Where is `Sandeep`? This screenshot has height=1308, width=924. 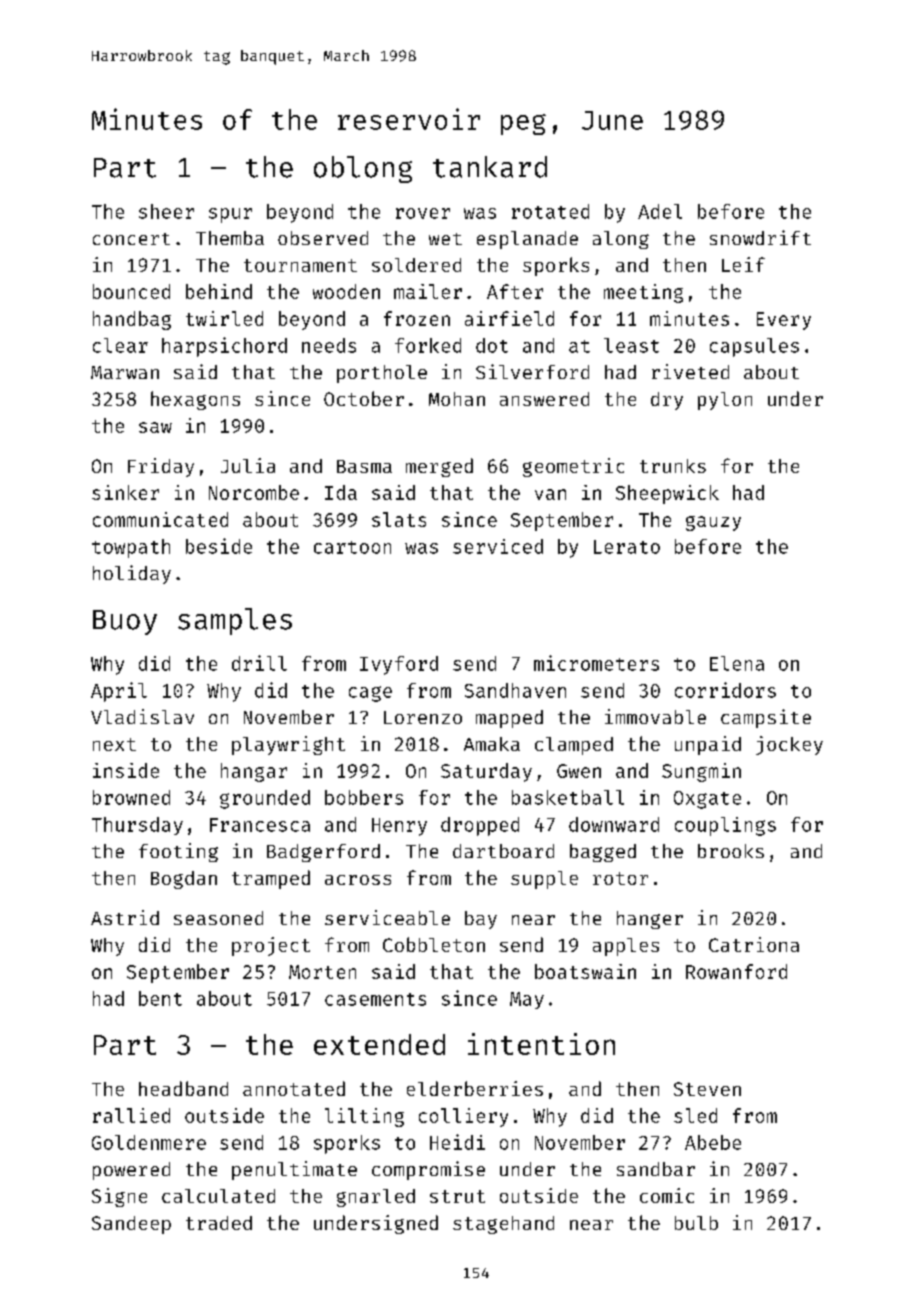 Sandeep is located at coordinates (131, 1225).
